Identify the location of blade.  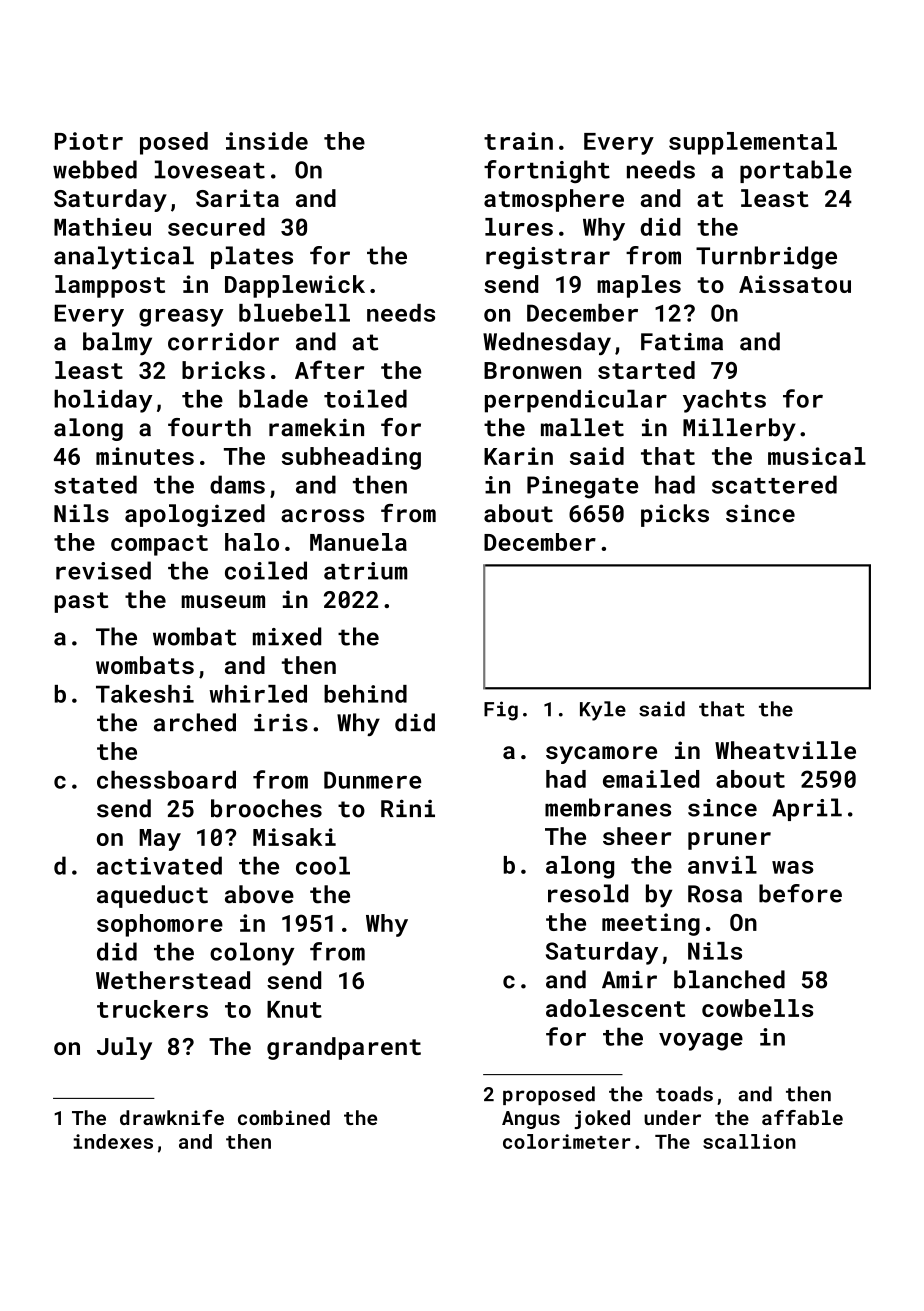
(273, 398).
